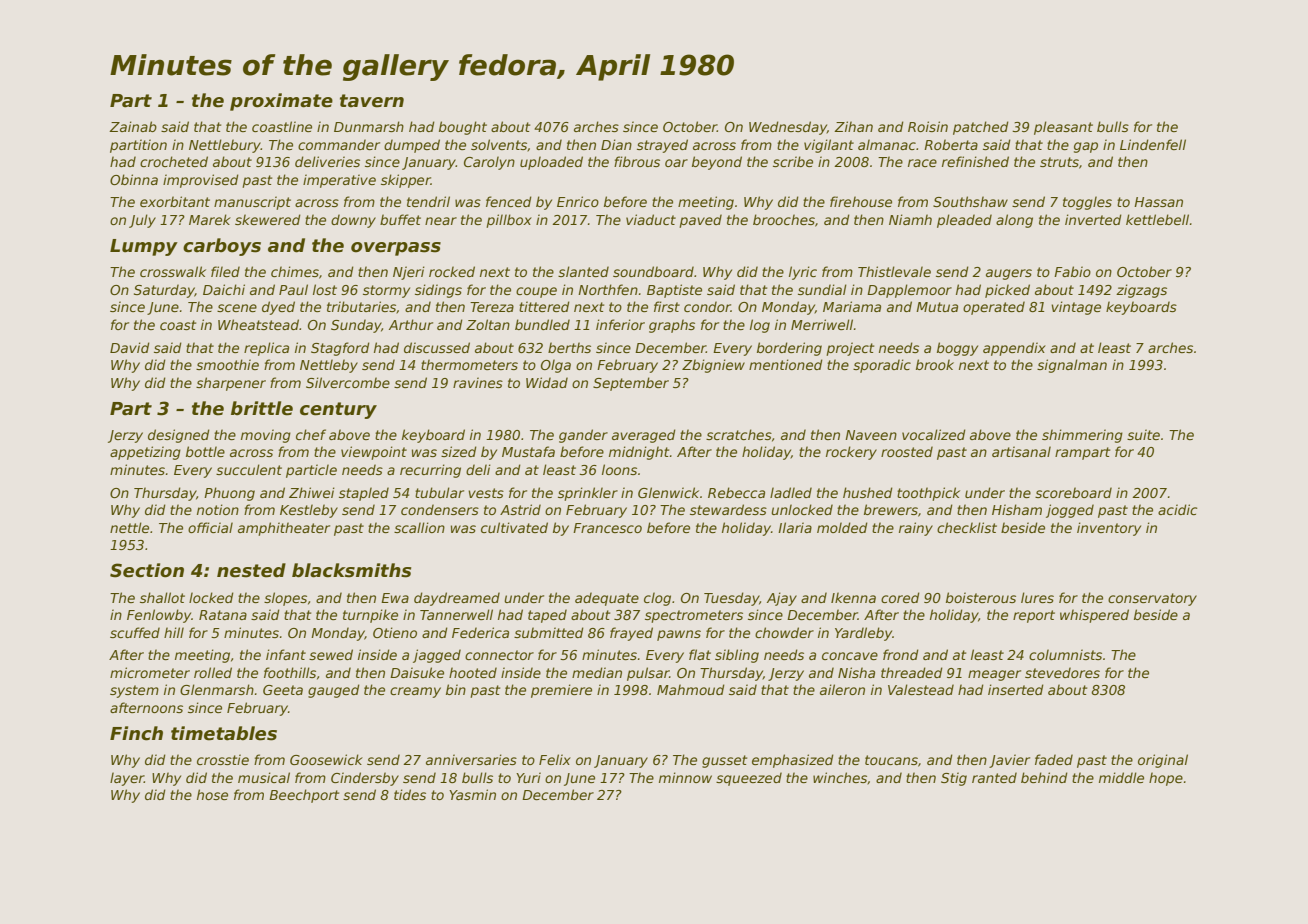  What do you see at coordinates (840, 777) in the page?
I see `winches` at bounding box center [840, 777].
